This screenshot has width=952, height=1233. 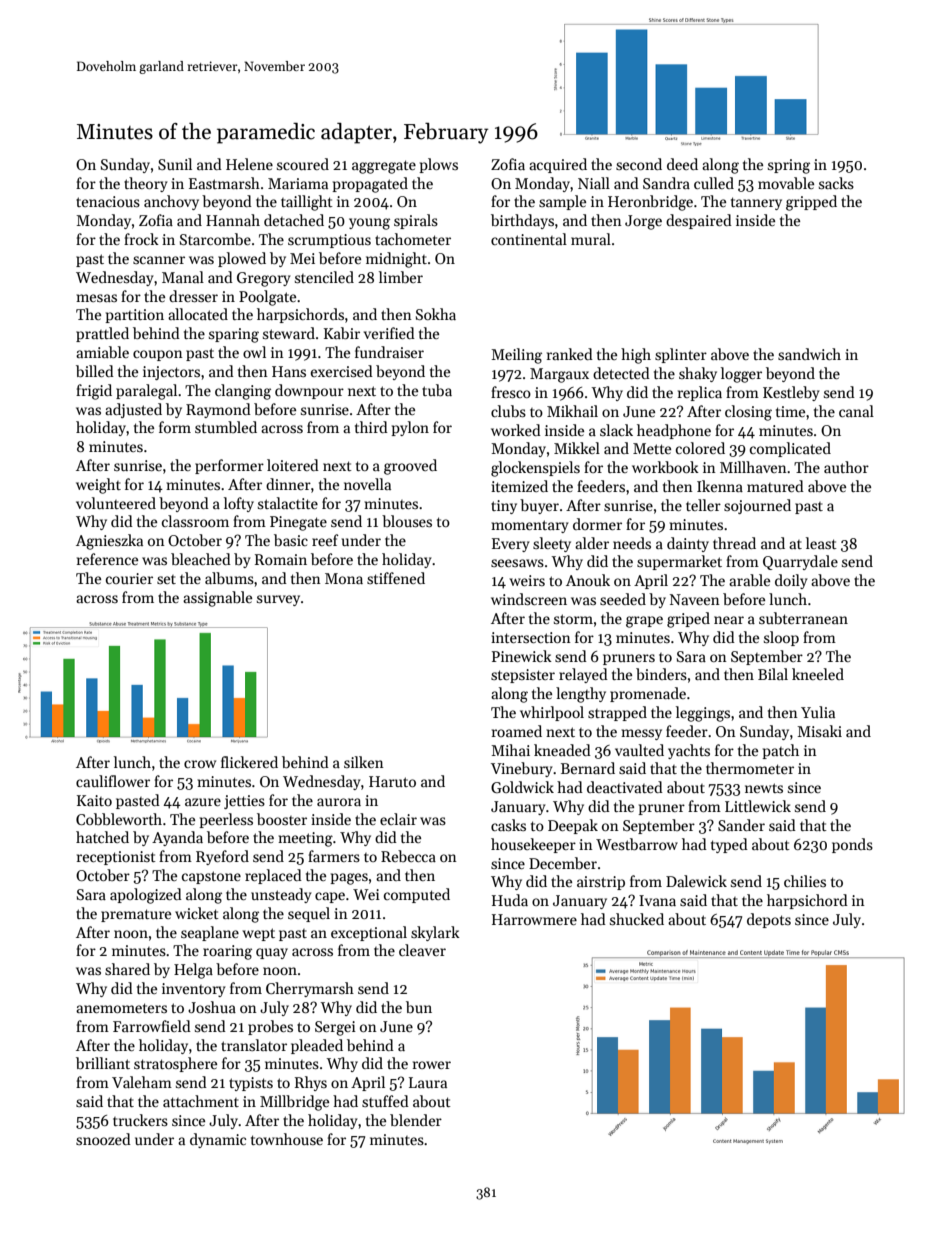 What do you see at coordinates (249, 762) in the screenshot?
I see `flickered` at bounding box center [249, 762].
